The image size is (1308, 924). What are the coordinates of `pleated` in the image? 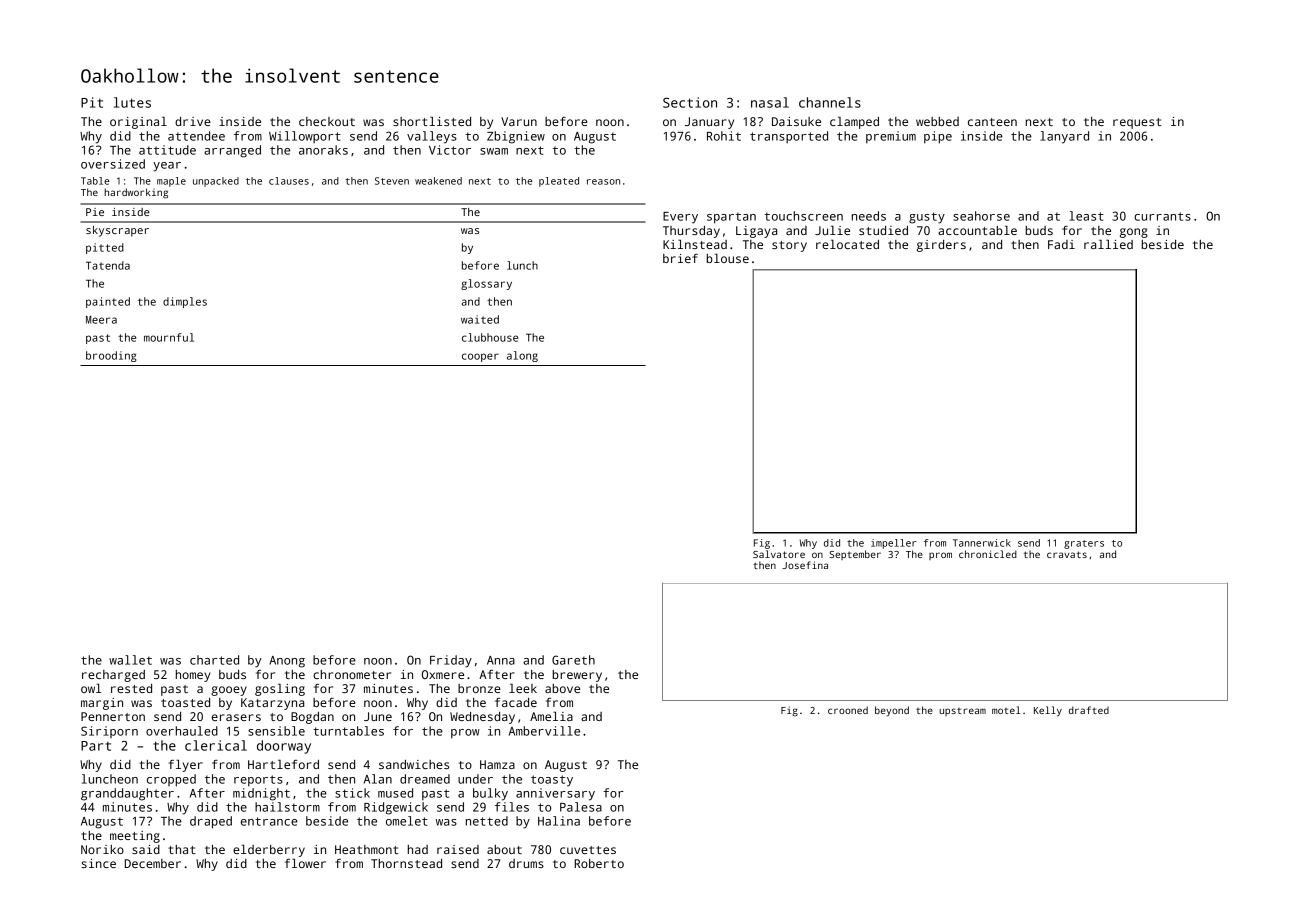 It's located at (559, 182).
